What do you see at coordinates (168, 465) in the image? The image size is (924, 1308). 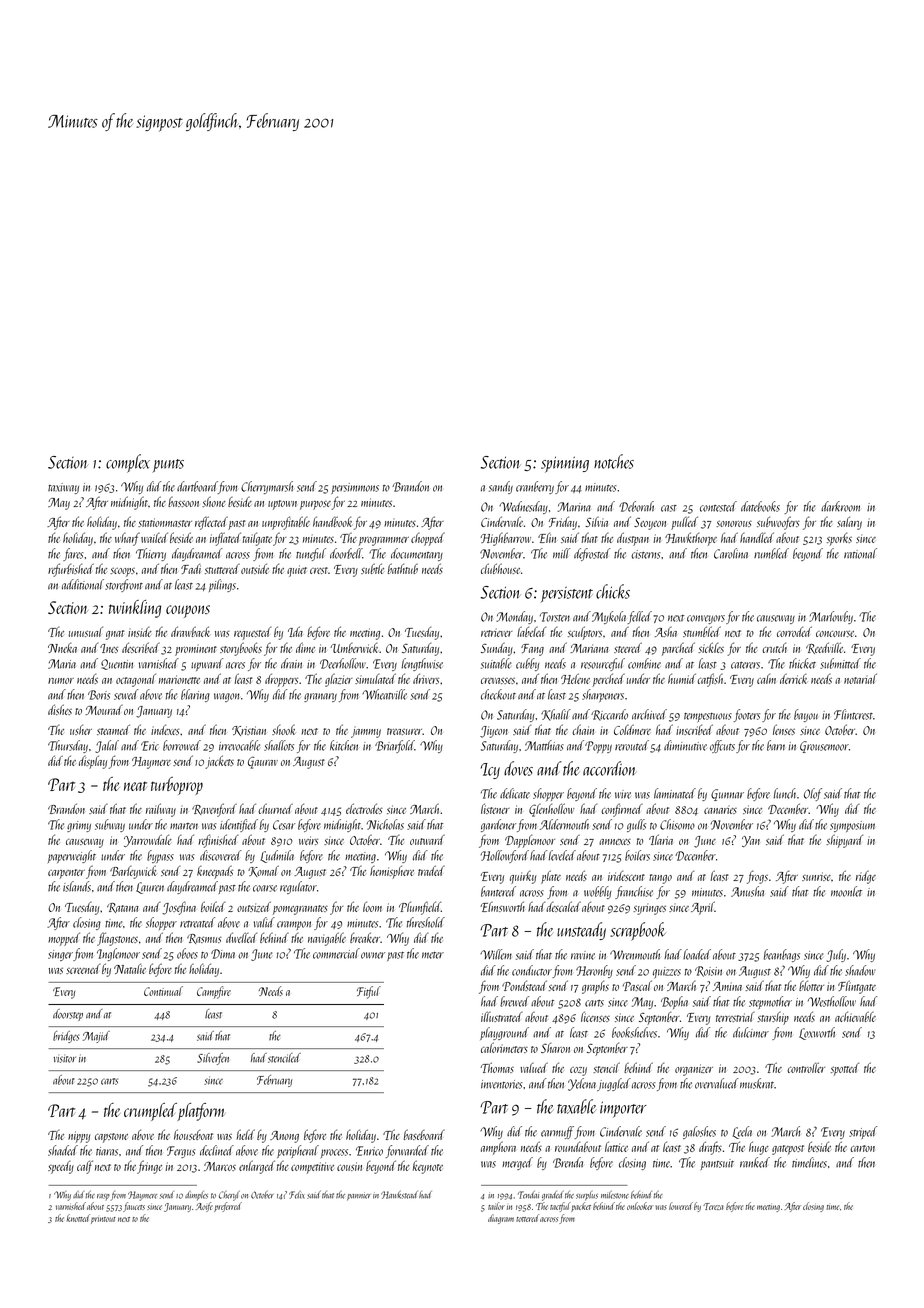 I see `punts` at bounding box center [168, 465].
